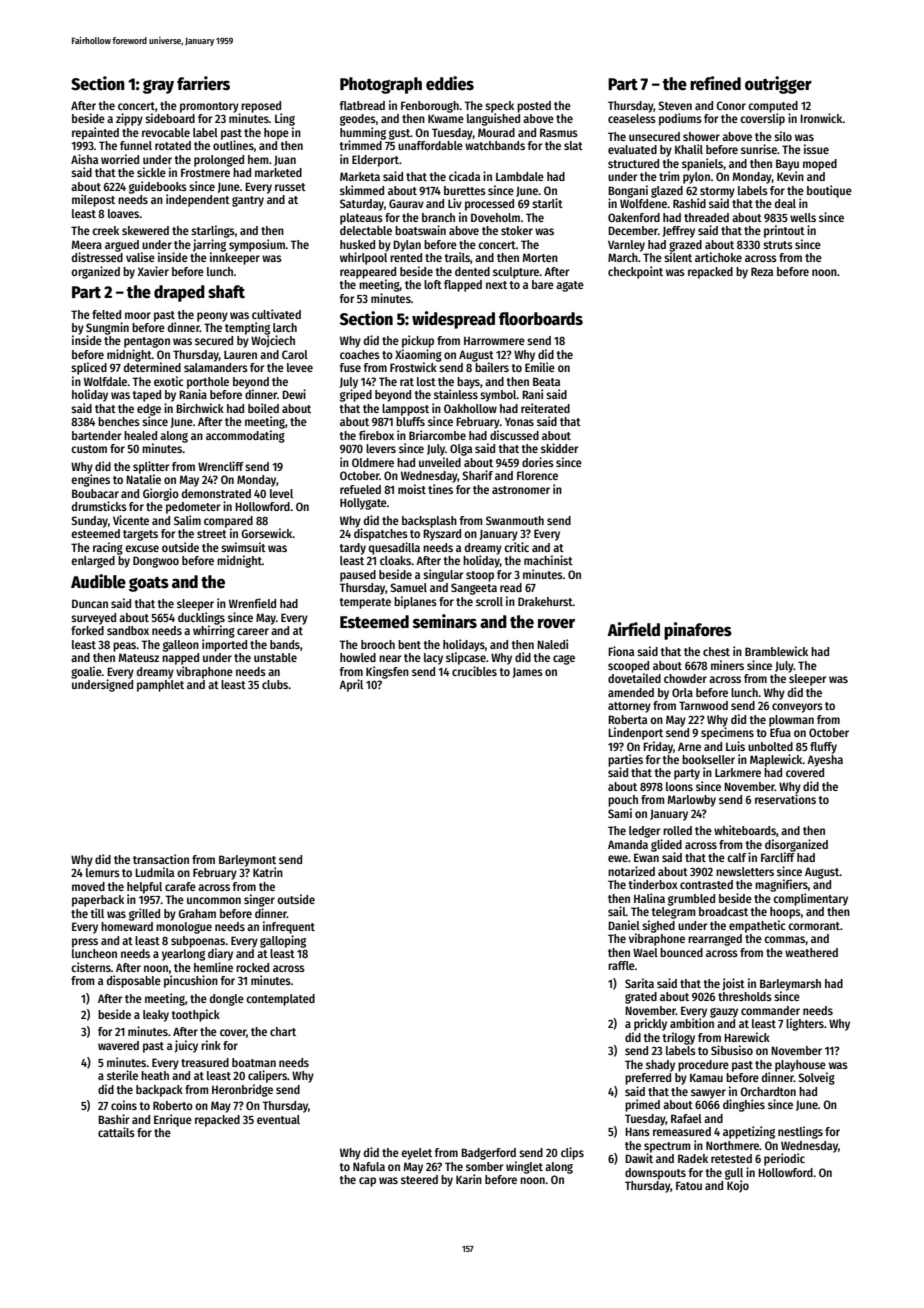 This screenshot has width=924, height=1308. Describe the element at coordinates (689, 1185) in the screenshot. I see `Fatou` at that location.
